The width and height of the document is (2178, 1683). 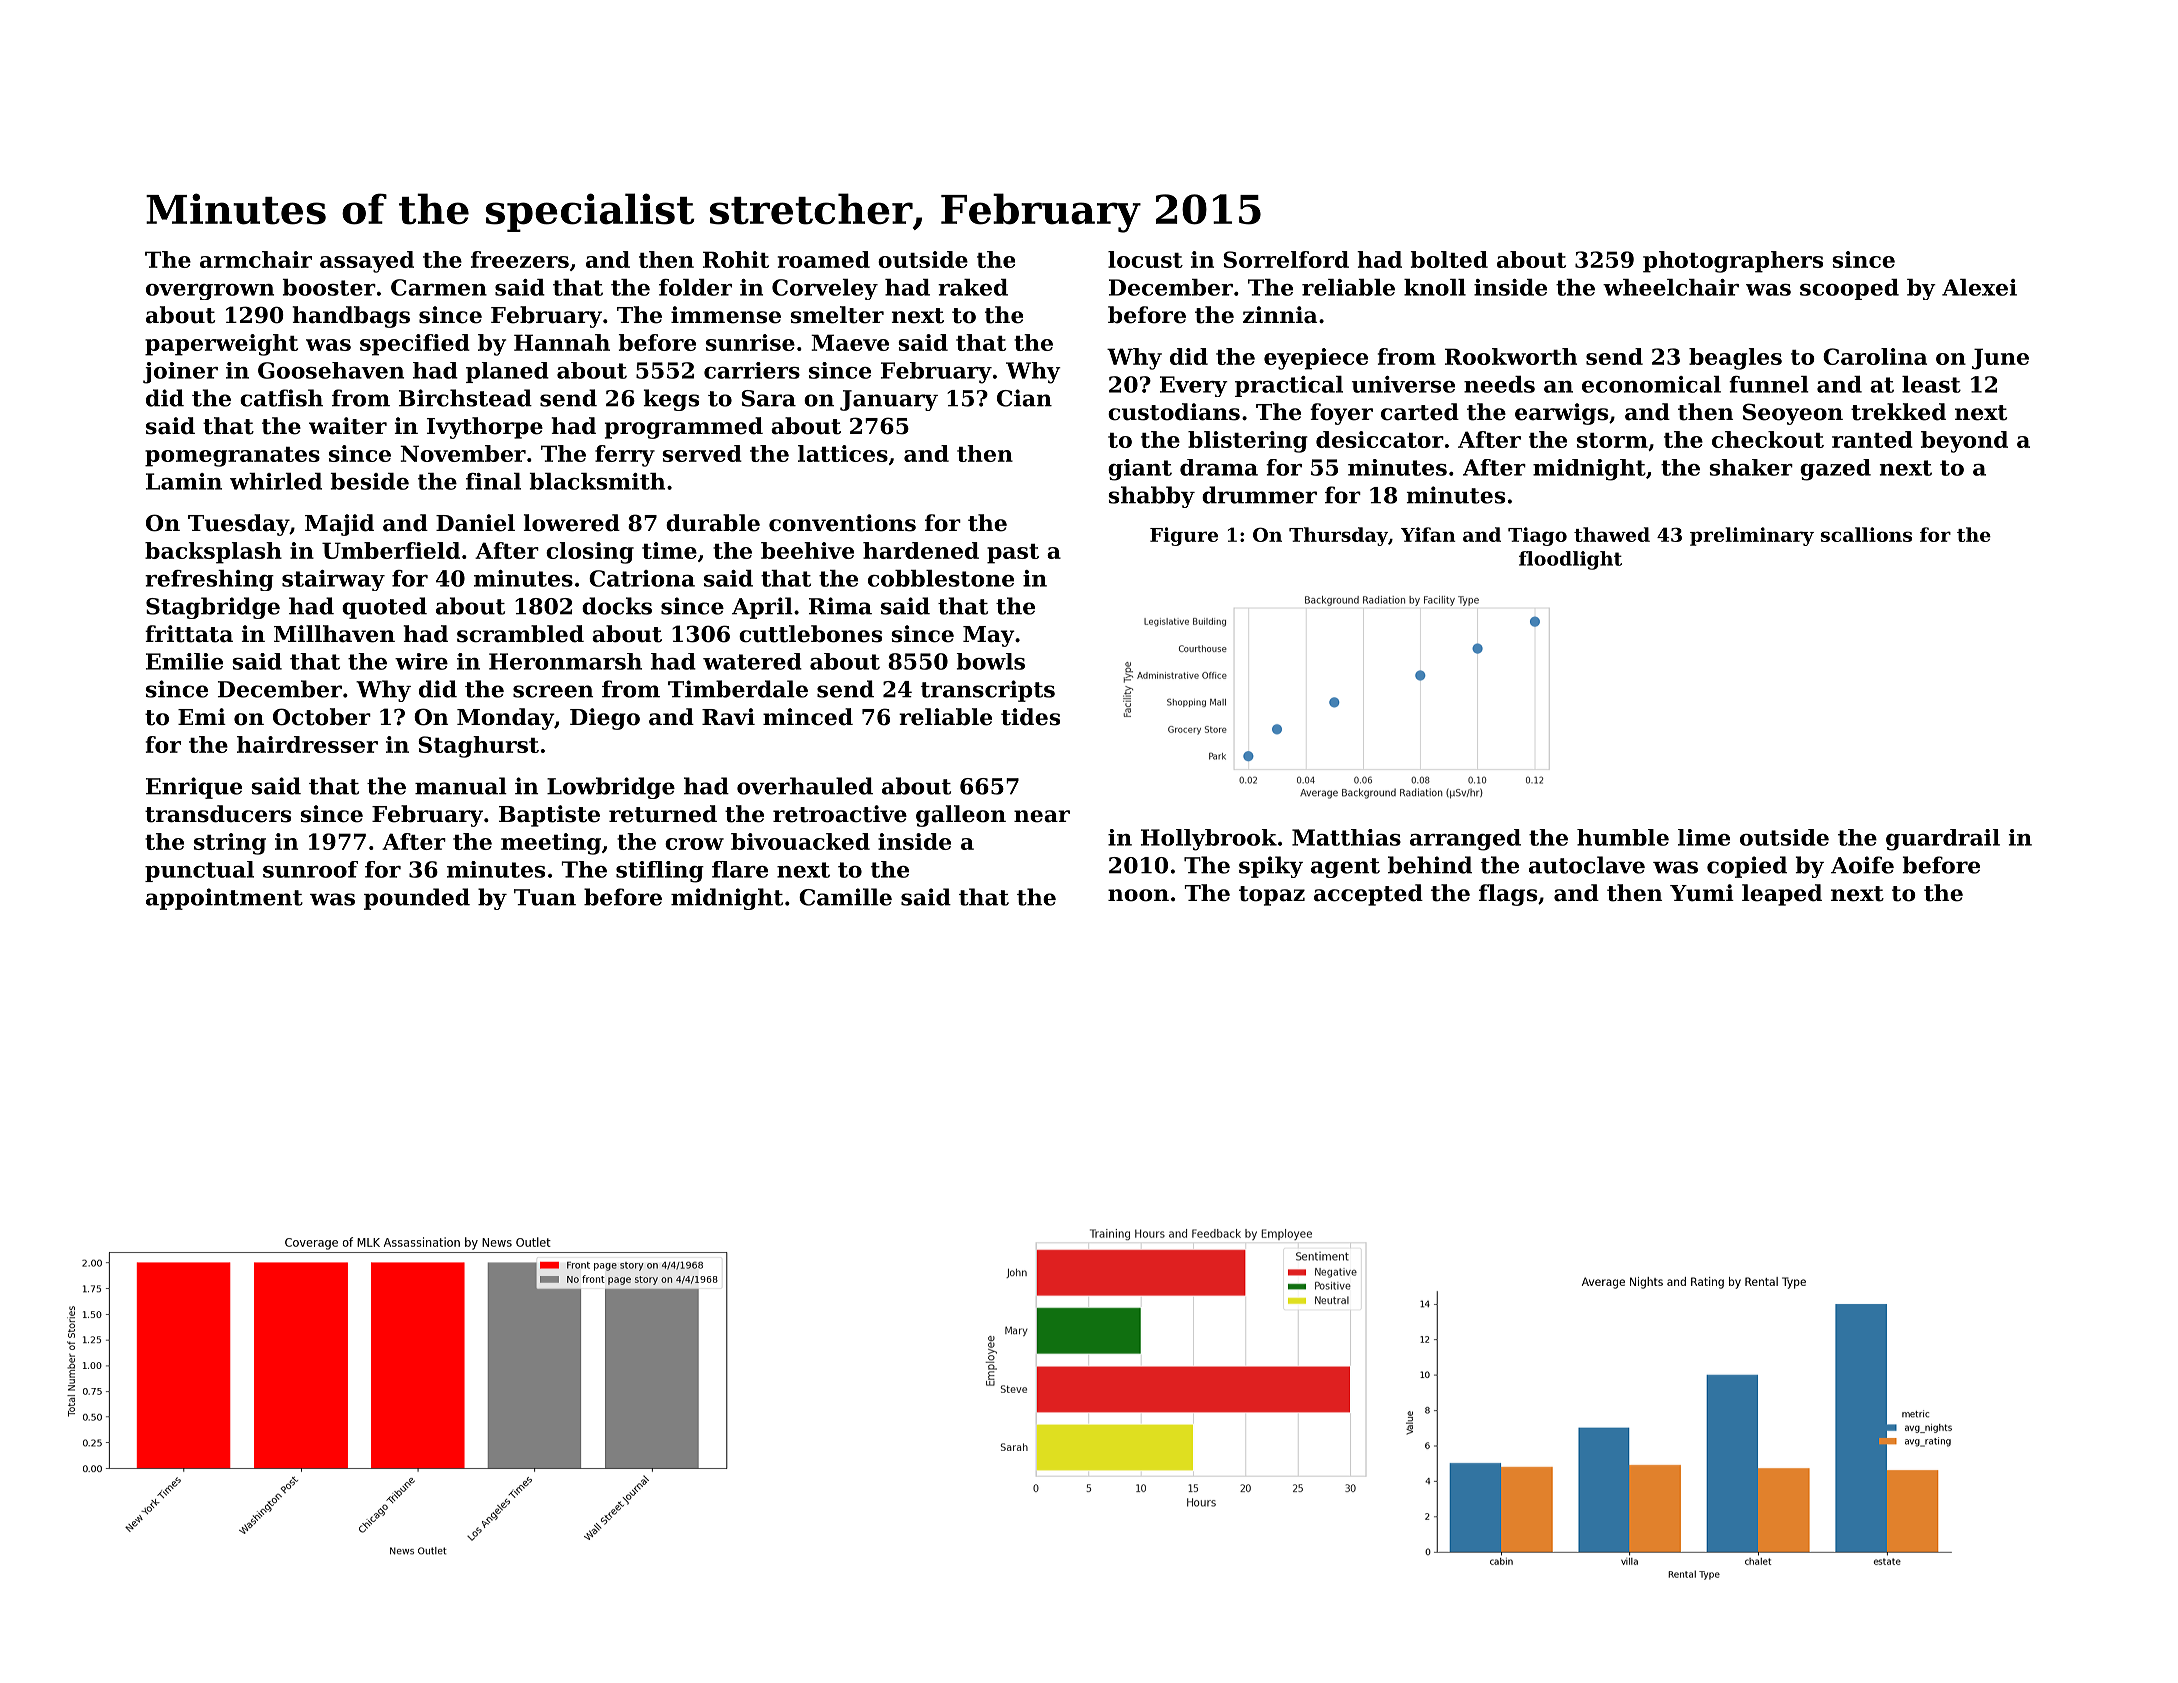 What do you see at coordinates (1931, 384) in the document?
I see `least` at bounding box center [1931, 384].
